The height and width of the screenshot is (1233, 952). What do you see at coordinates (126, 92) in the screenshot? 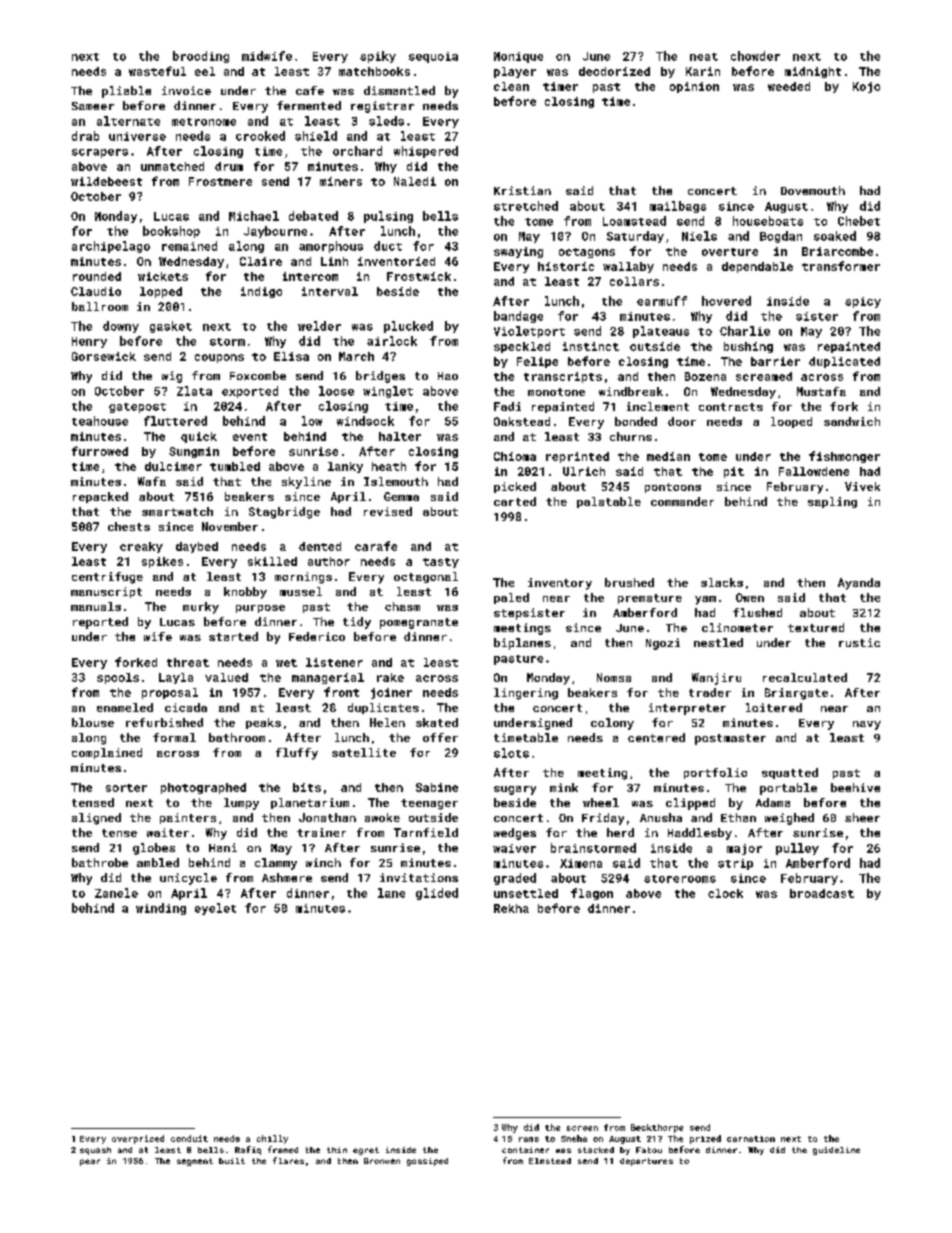
I see `pliable` at bounding box center [126, 92].
